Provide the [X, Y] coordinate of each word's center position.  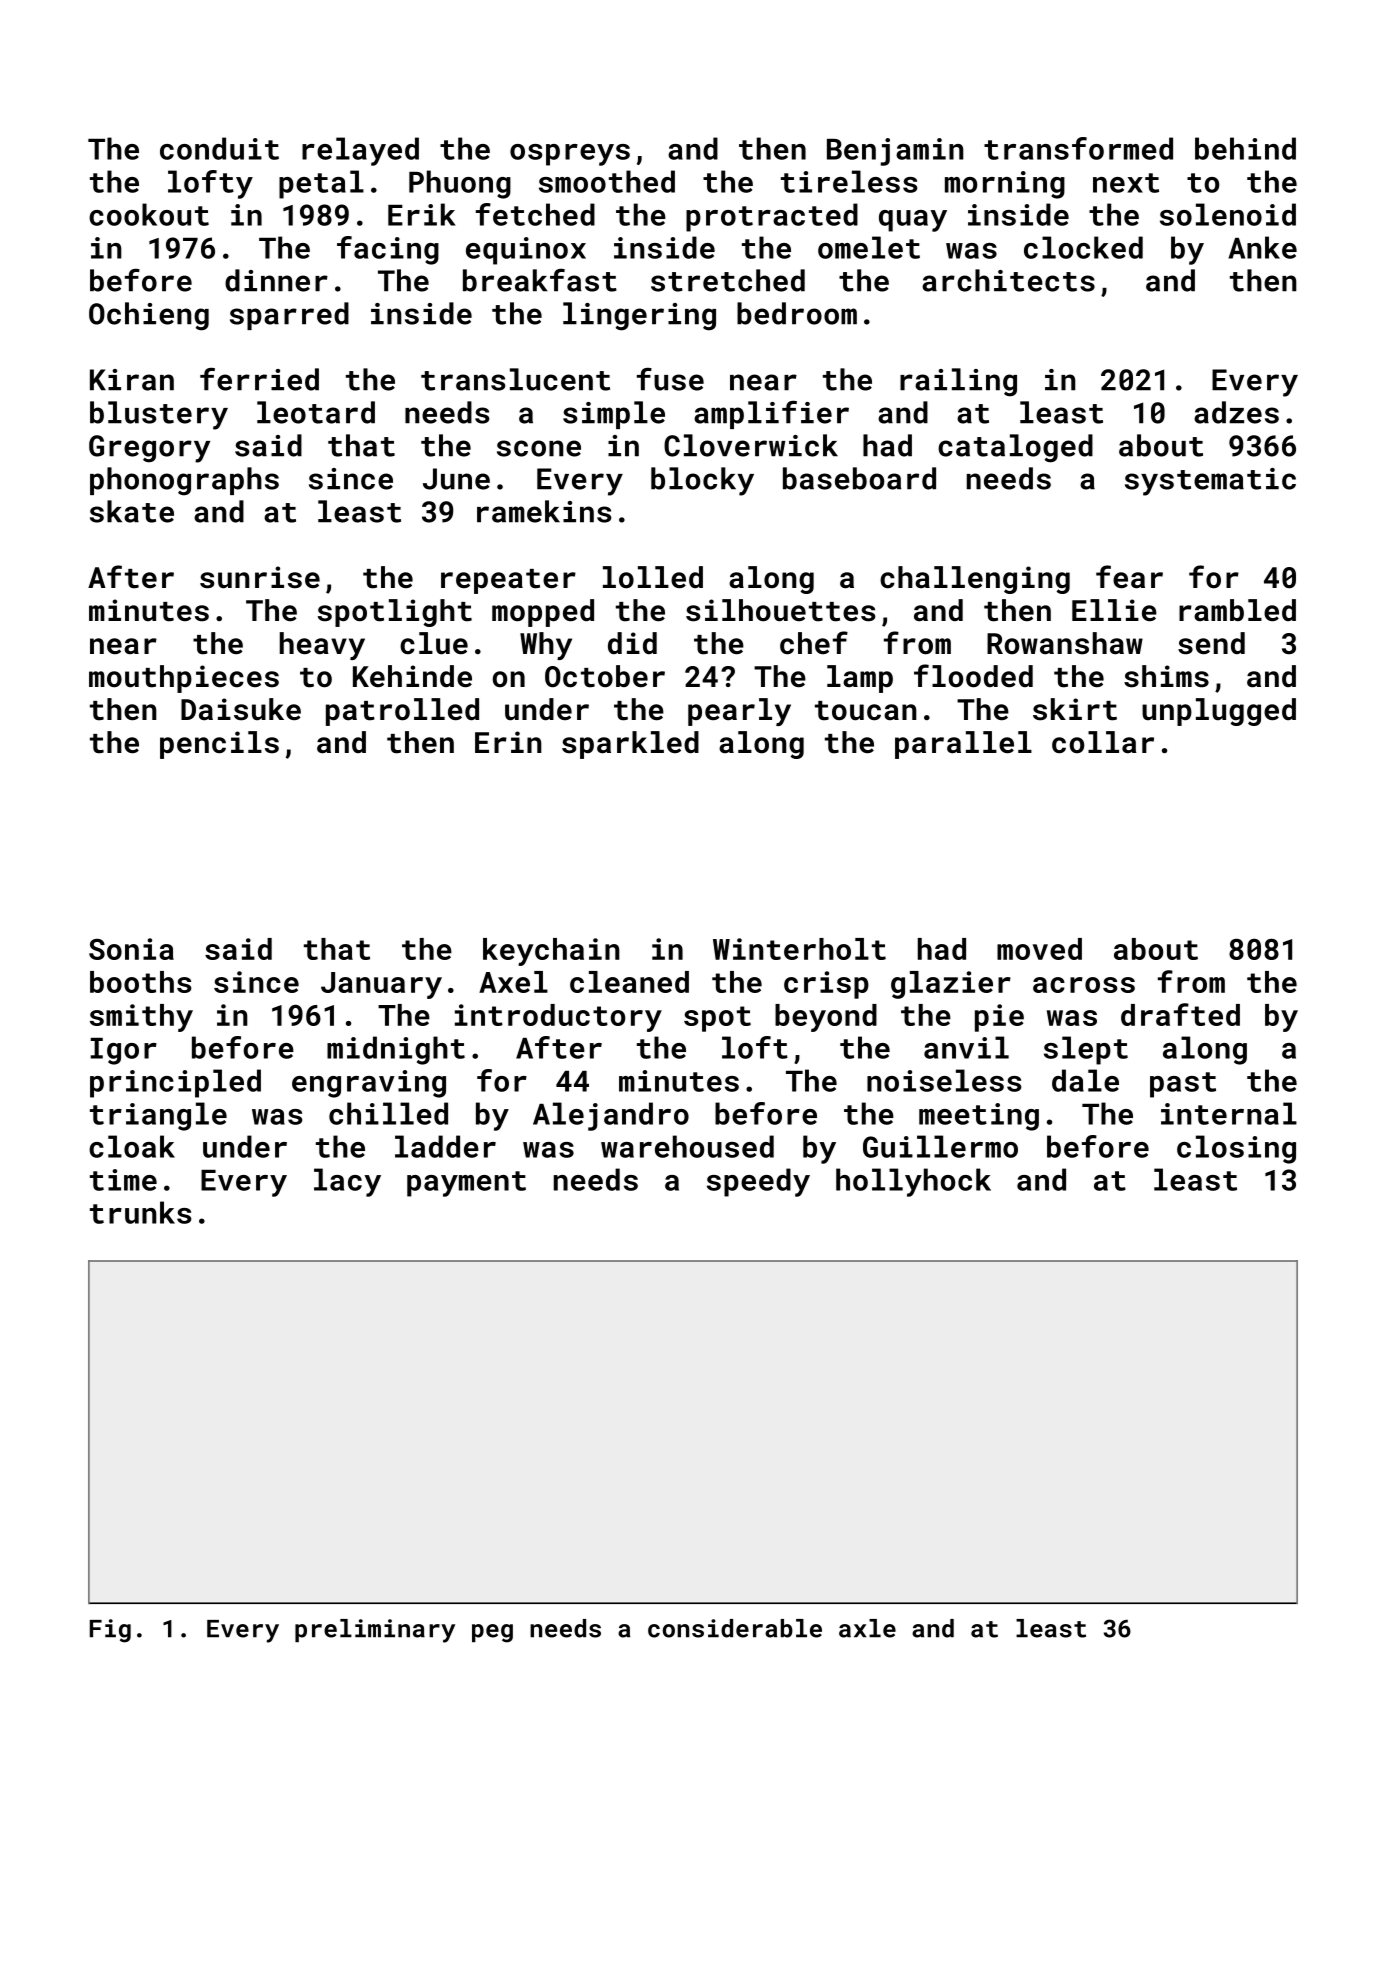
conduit [219, 148]
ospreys [570, 155]
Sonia [131, 949]
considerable [735, 1628]
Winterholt [799, 949]
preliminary [375, 1631]
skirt [1075, 709]
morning [1005, 185]
